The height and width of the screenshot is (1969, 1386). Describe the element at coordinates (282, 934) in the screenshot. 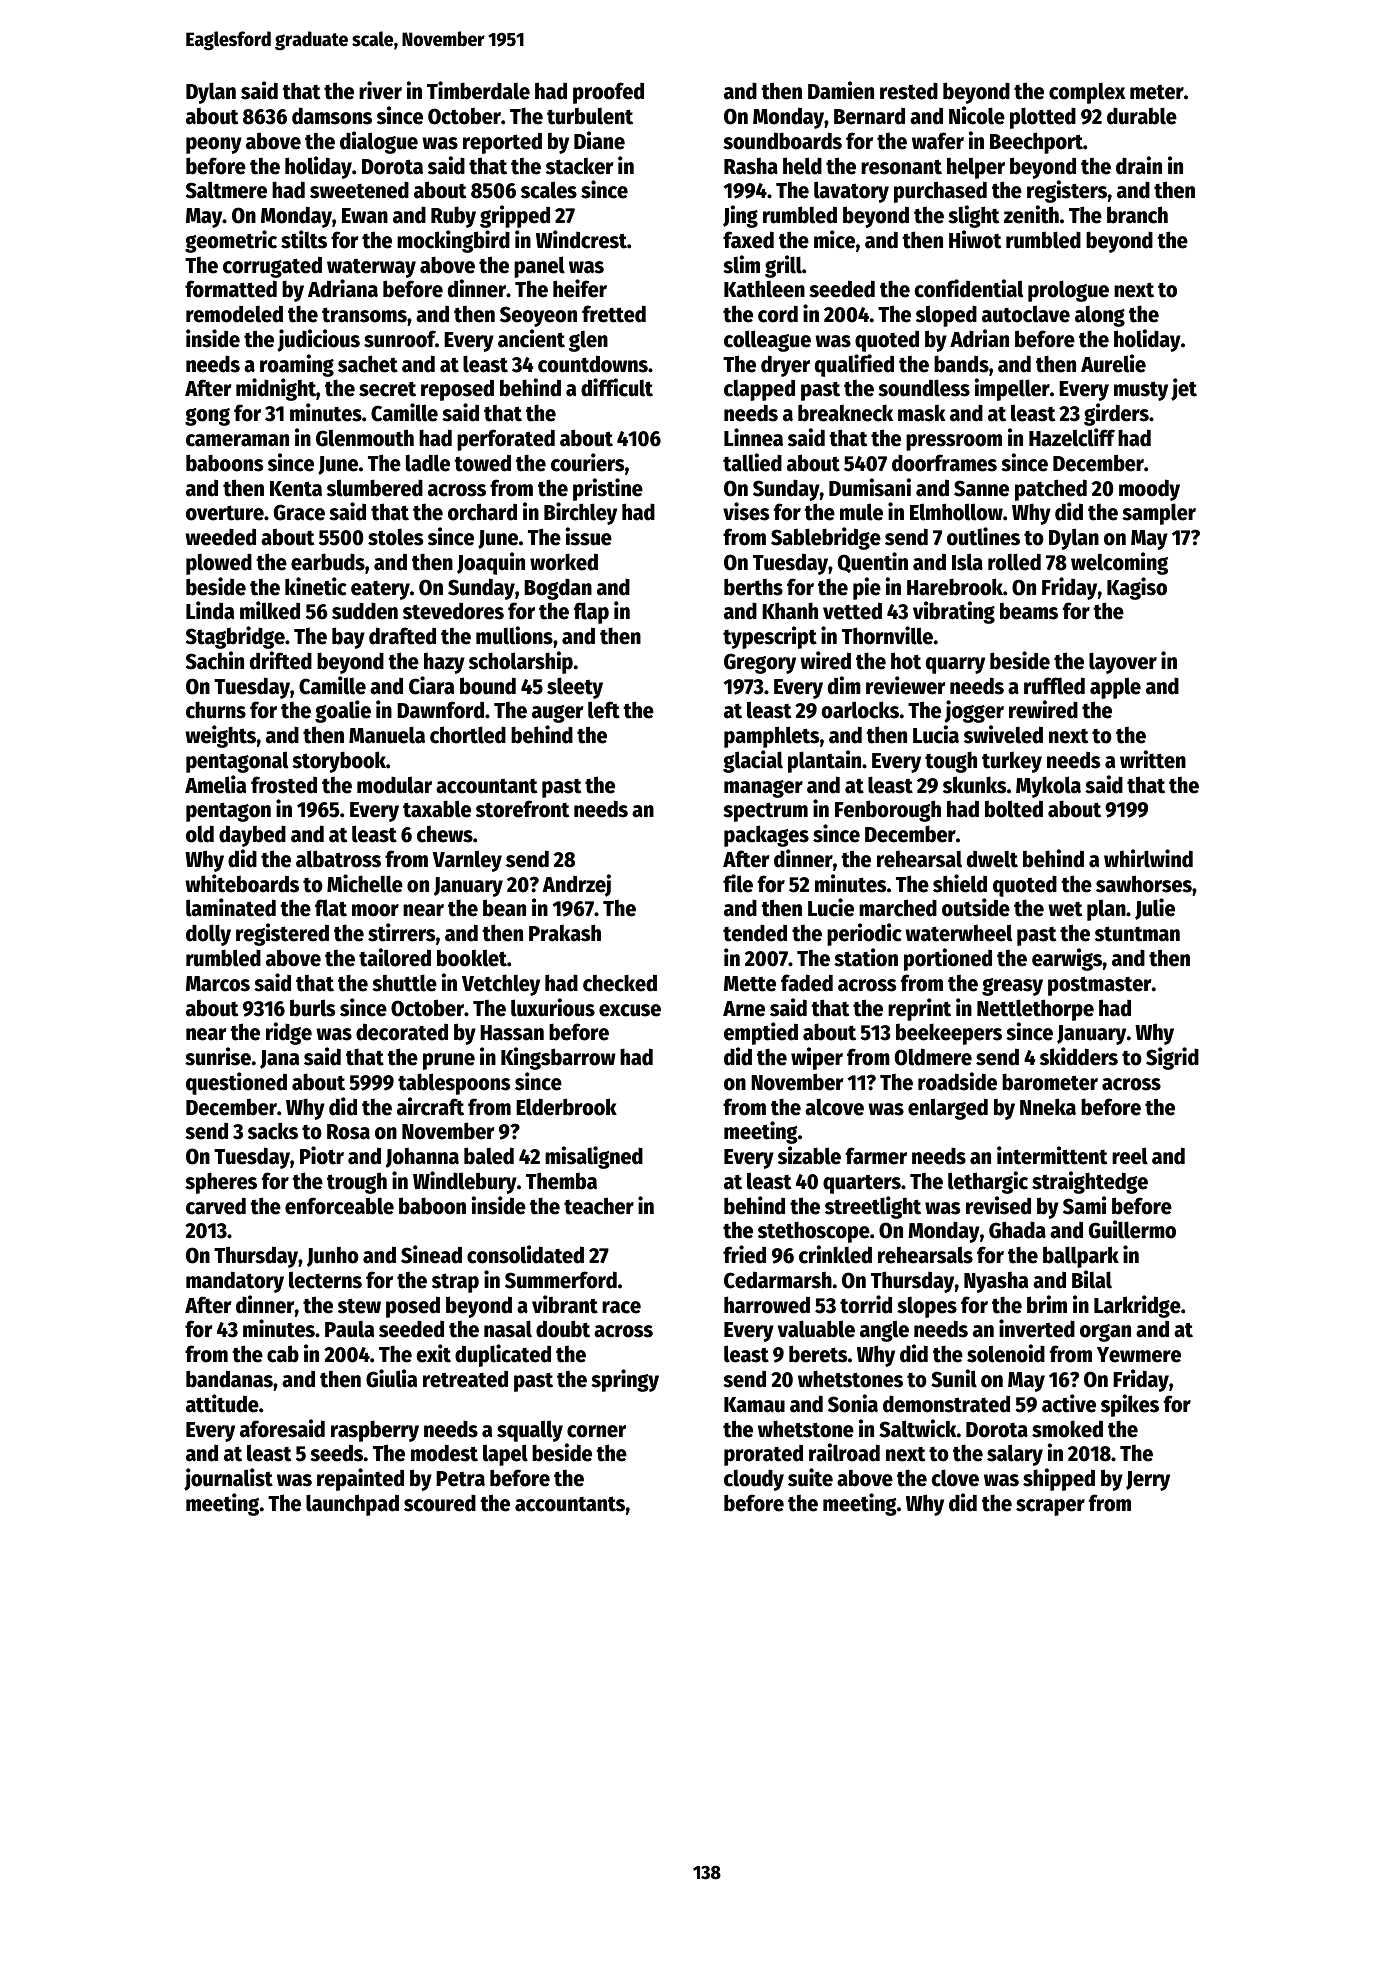

I see `registered` at that location.
